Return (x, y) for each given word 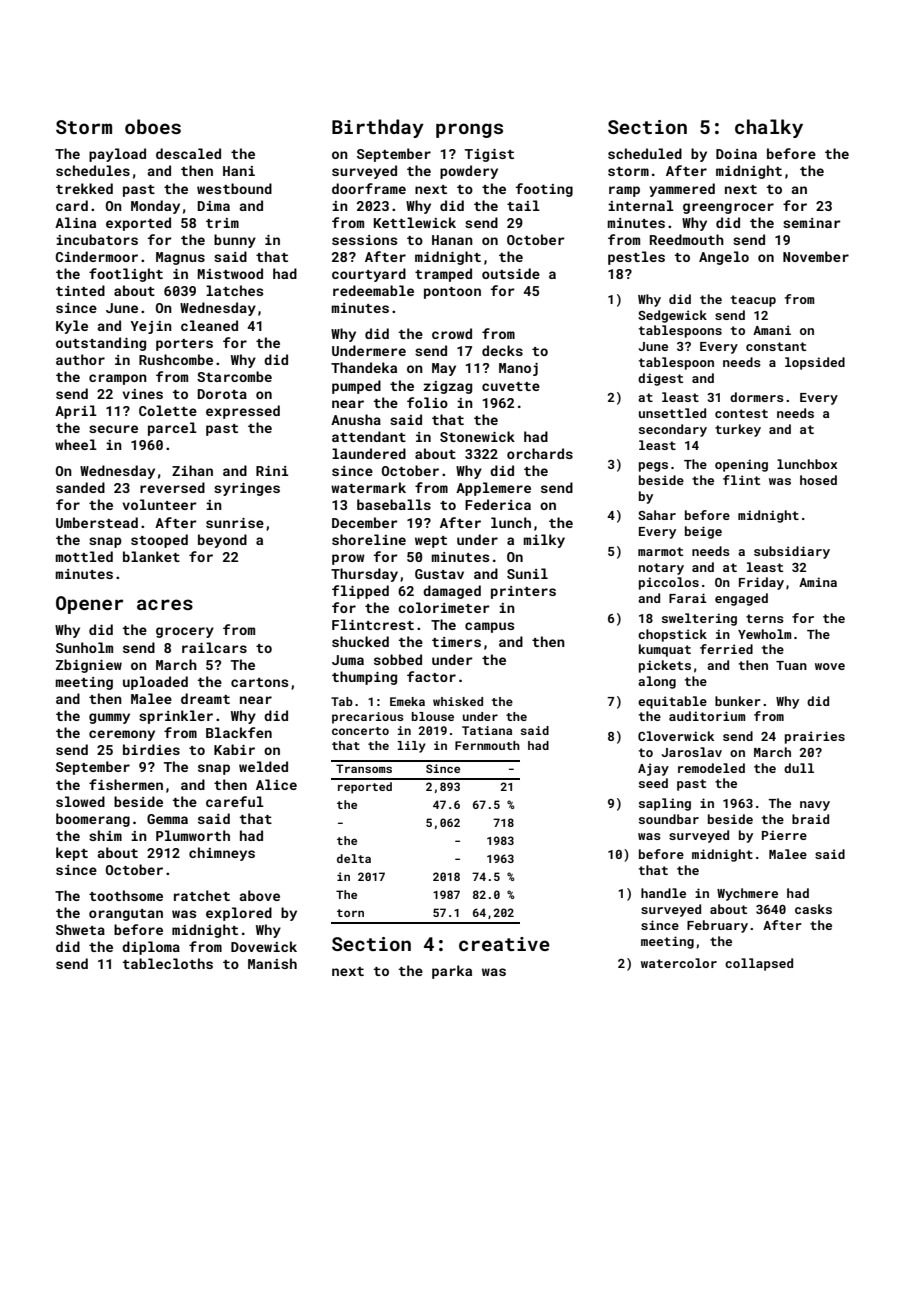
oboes (153, 126)
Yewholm (765, 634)
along (657, 682)
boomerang (93, 820)
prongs (469, 130)
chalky (769, 128)
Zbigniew (89, 666)
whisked (458, 701)
